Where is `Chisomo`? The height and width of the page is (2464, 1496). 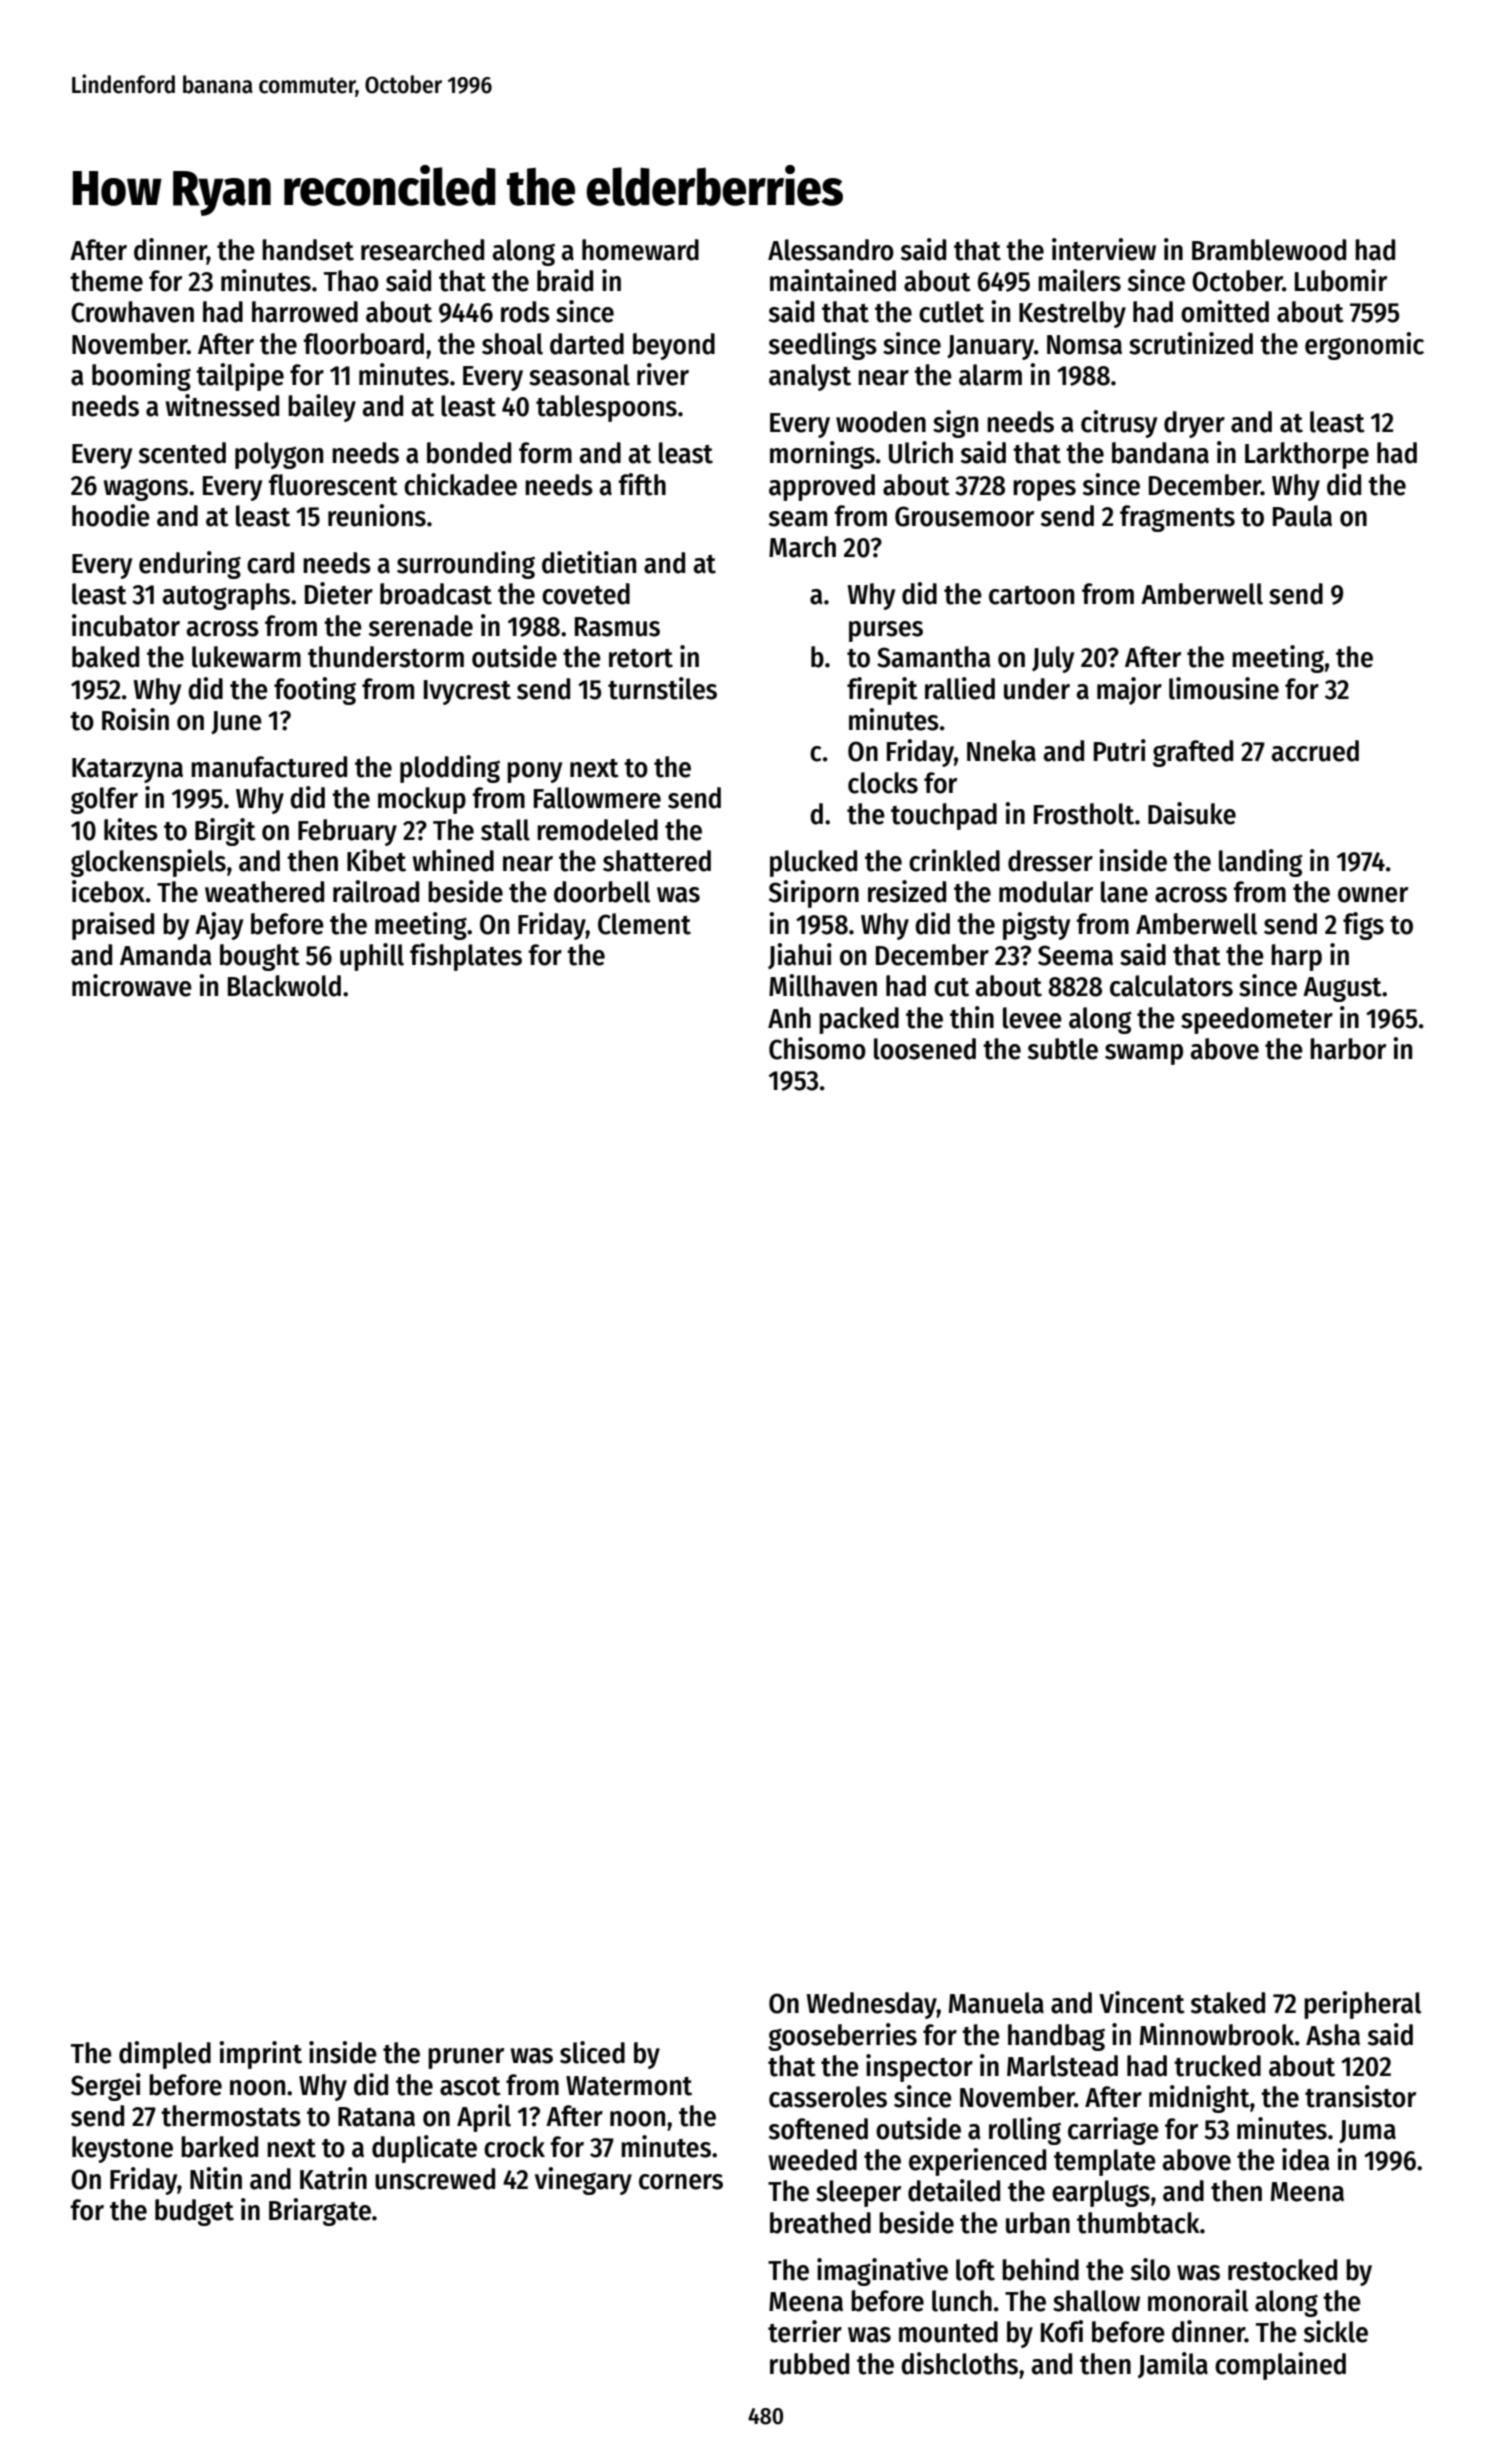 Chisomo is located at coordinates (817, 1048).
